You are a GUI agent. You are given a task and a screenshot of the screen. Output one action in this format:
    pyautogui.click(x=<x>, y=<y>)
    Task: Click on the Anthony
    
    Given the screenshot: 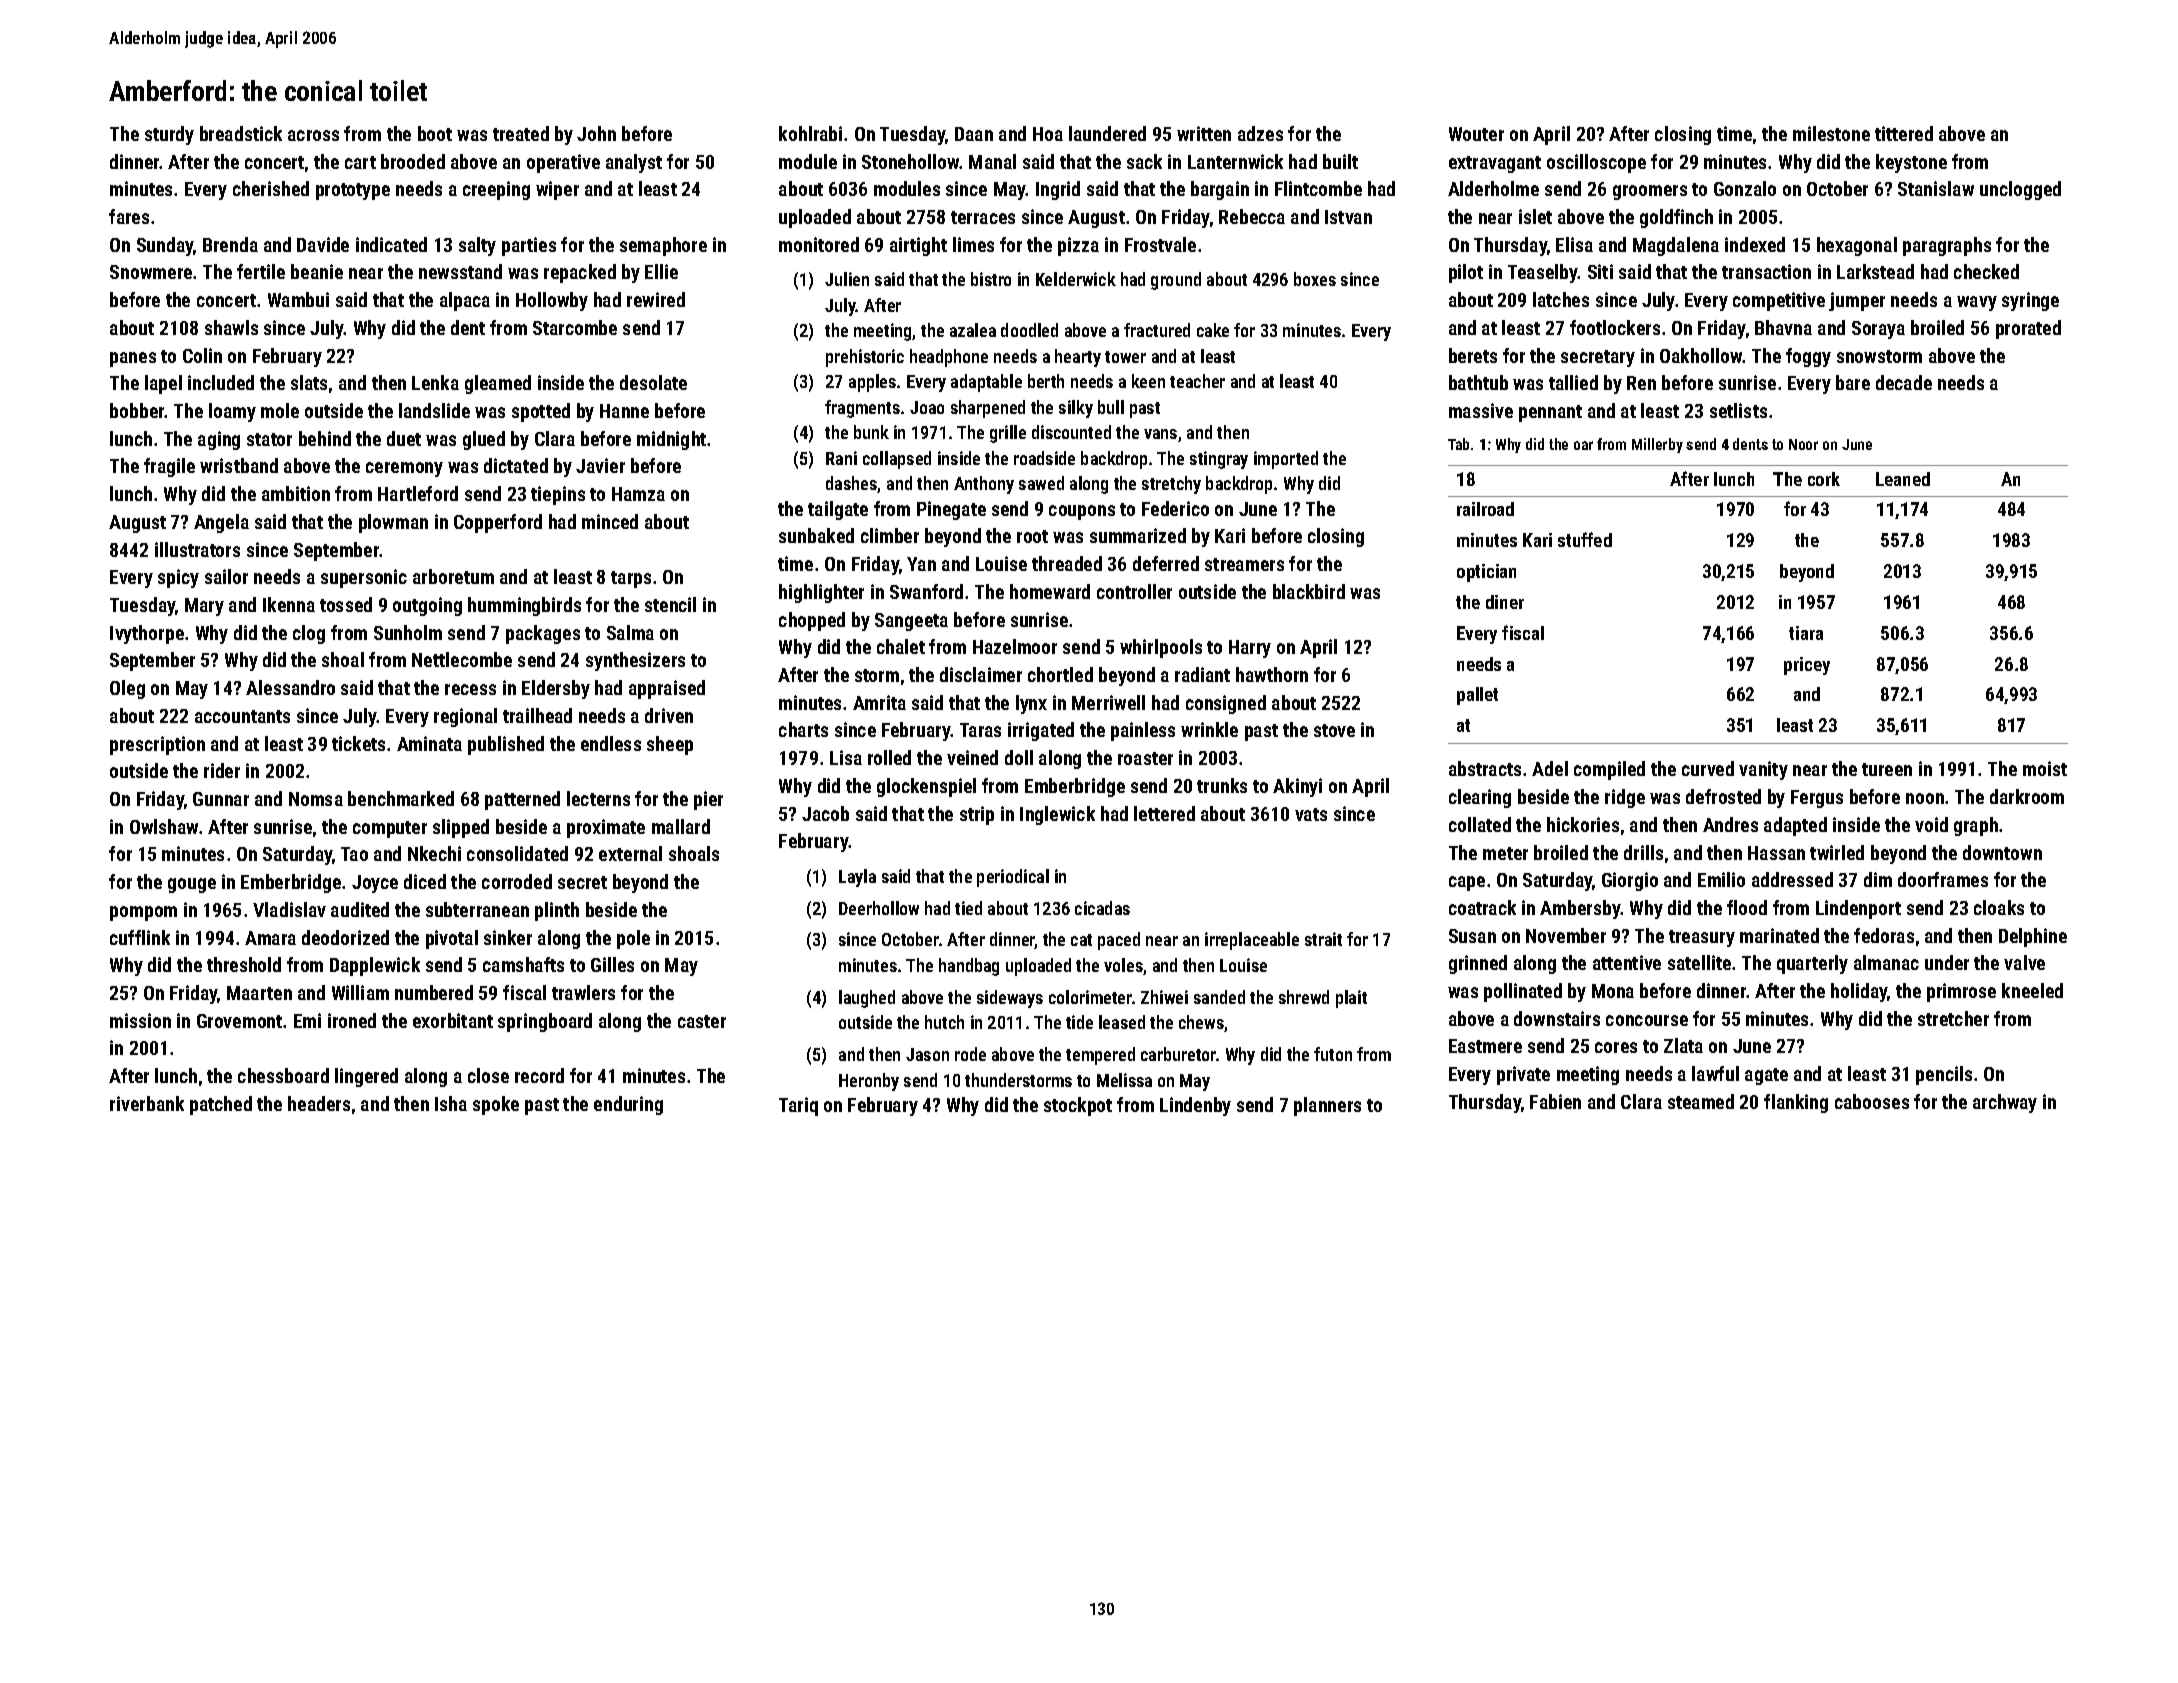 What is the action you would take?
    pyautogui.click(x=984, y=485)
